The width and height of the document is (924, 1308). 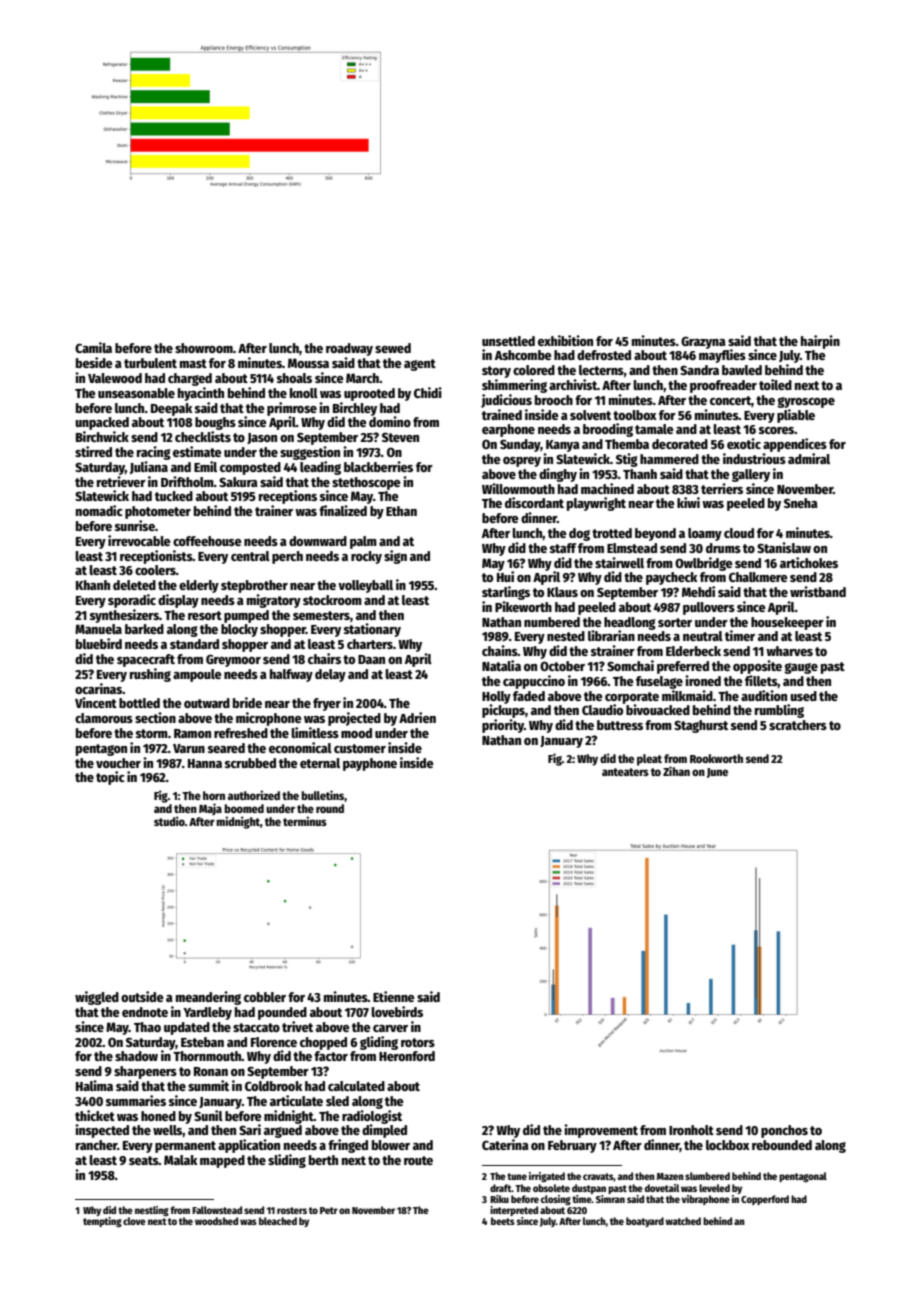 I want to click on knoll, so click(x=304, y=393).
